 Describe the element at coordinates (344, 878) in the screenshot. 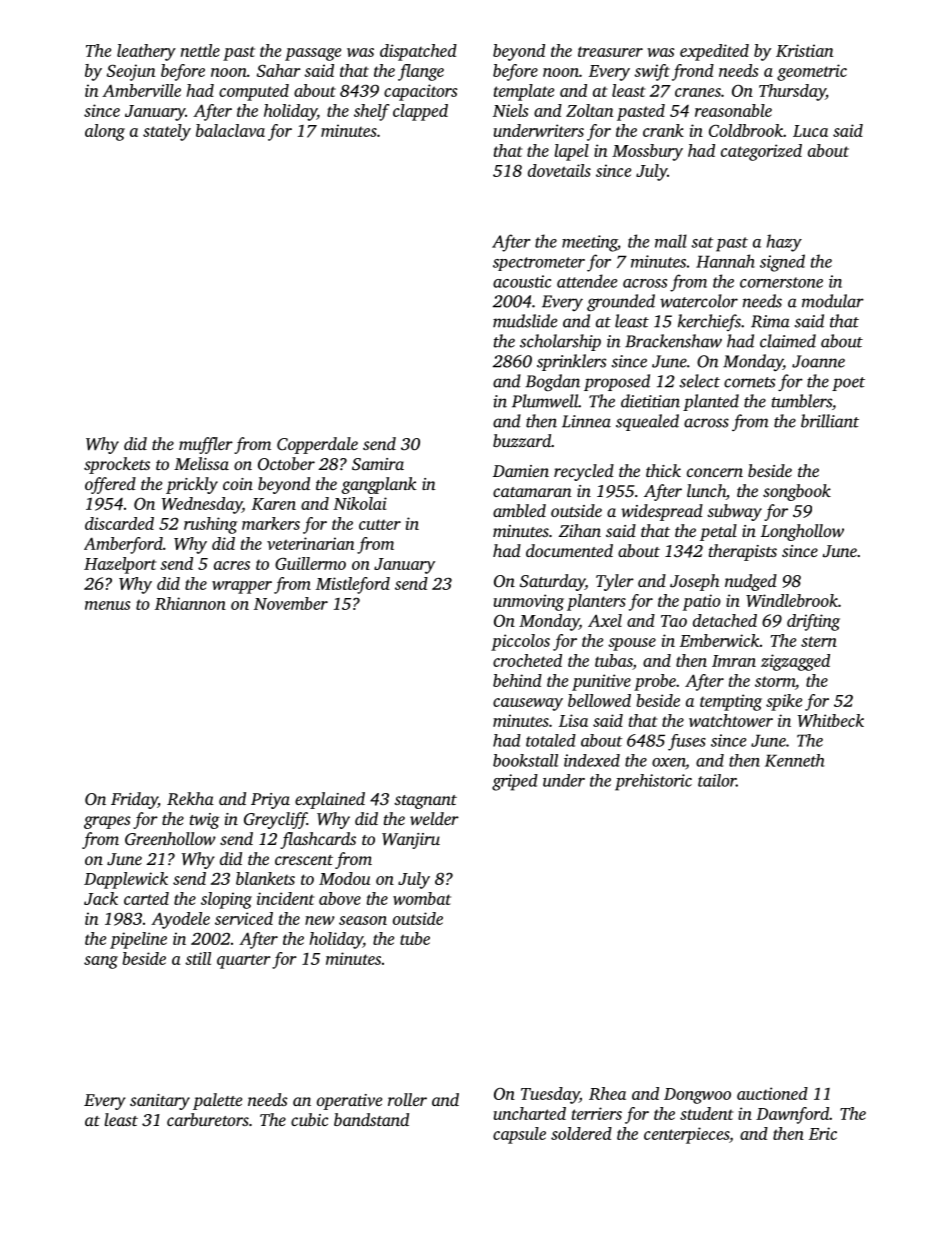

I see `Modou` at that location.
